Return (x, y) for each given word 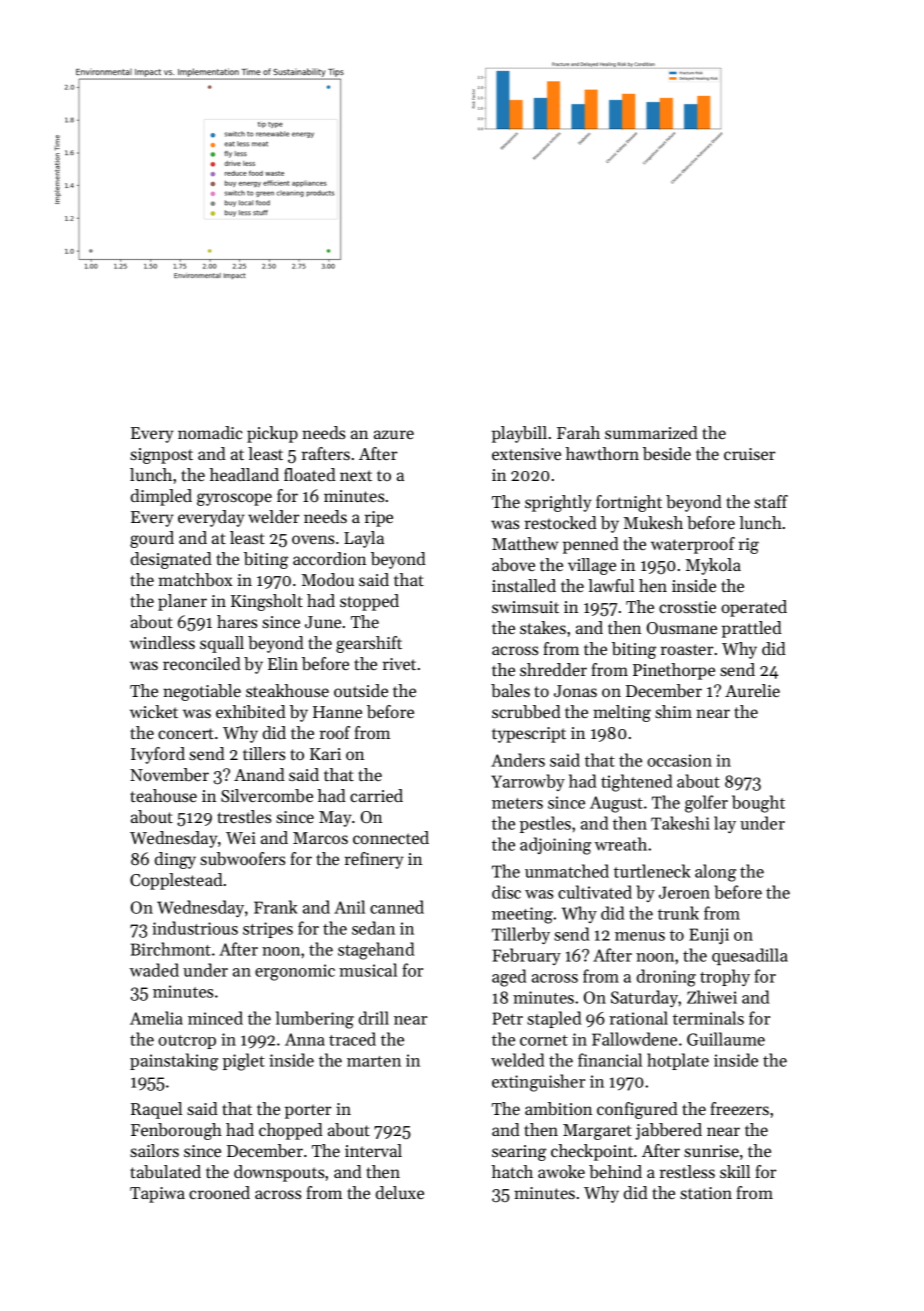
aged (509, 978)
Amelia (156, 1018)
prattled (752, 629)
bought (758, 804)
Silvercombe (267, 795)
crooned (219, 1192)
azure (394, 434)
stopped (369, 602)
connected (391, 837)
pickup (272, 434)
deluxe (400, 1192)
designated (171, 560)
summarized (651, 432)
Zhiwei (712, 997)
